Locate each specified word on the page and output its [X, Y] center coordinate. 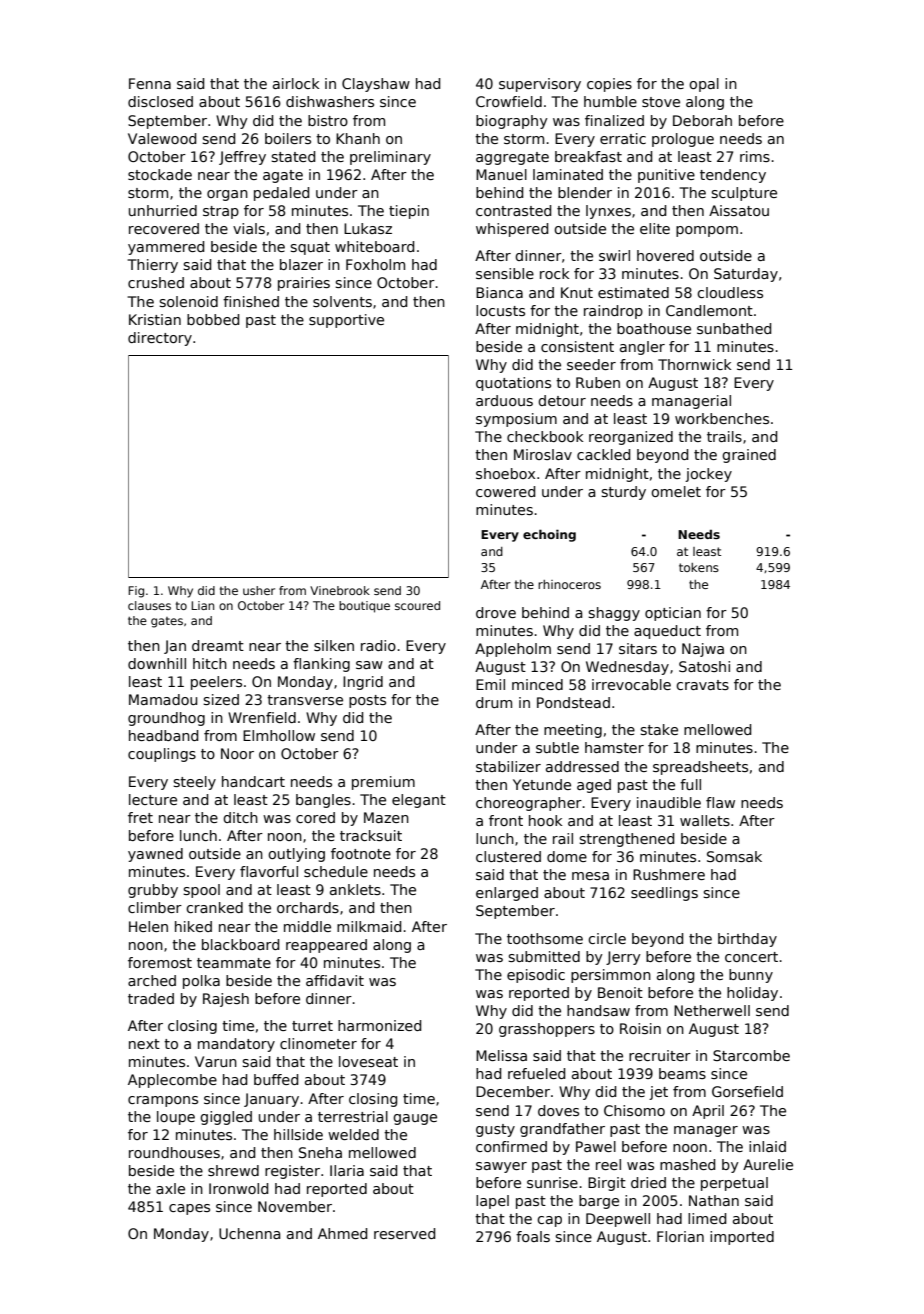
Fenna [150, 83]
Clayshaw [376, 85]
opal [704, 85]
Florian [680, 1236]
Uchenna [250, 1233]
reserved [404, 1233]
